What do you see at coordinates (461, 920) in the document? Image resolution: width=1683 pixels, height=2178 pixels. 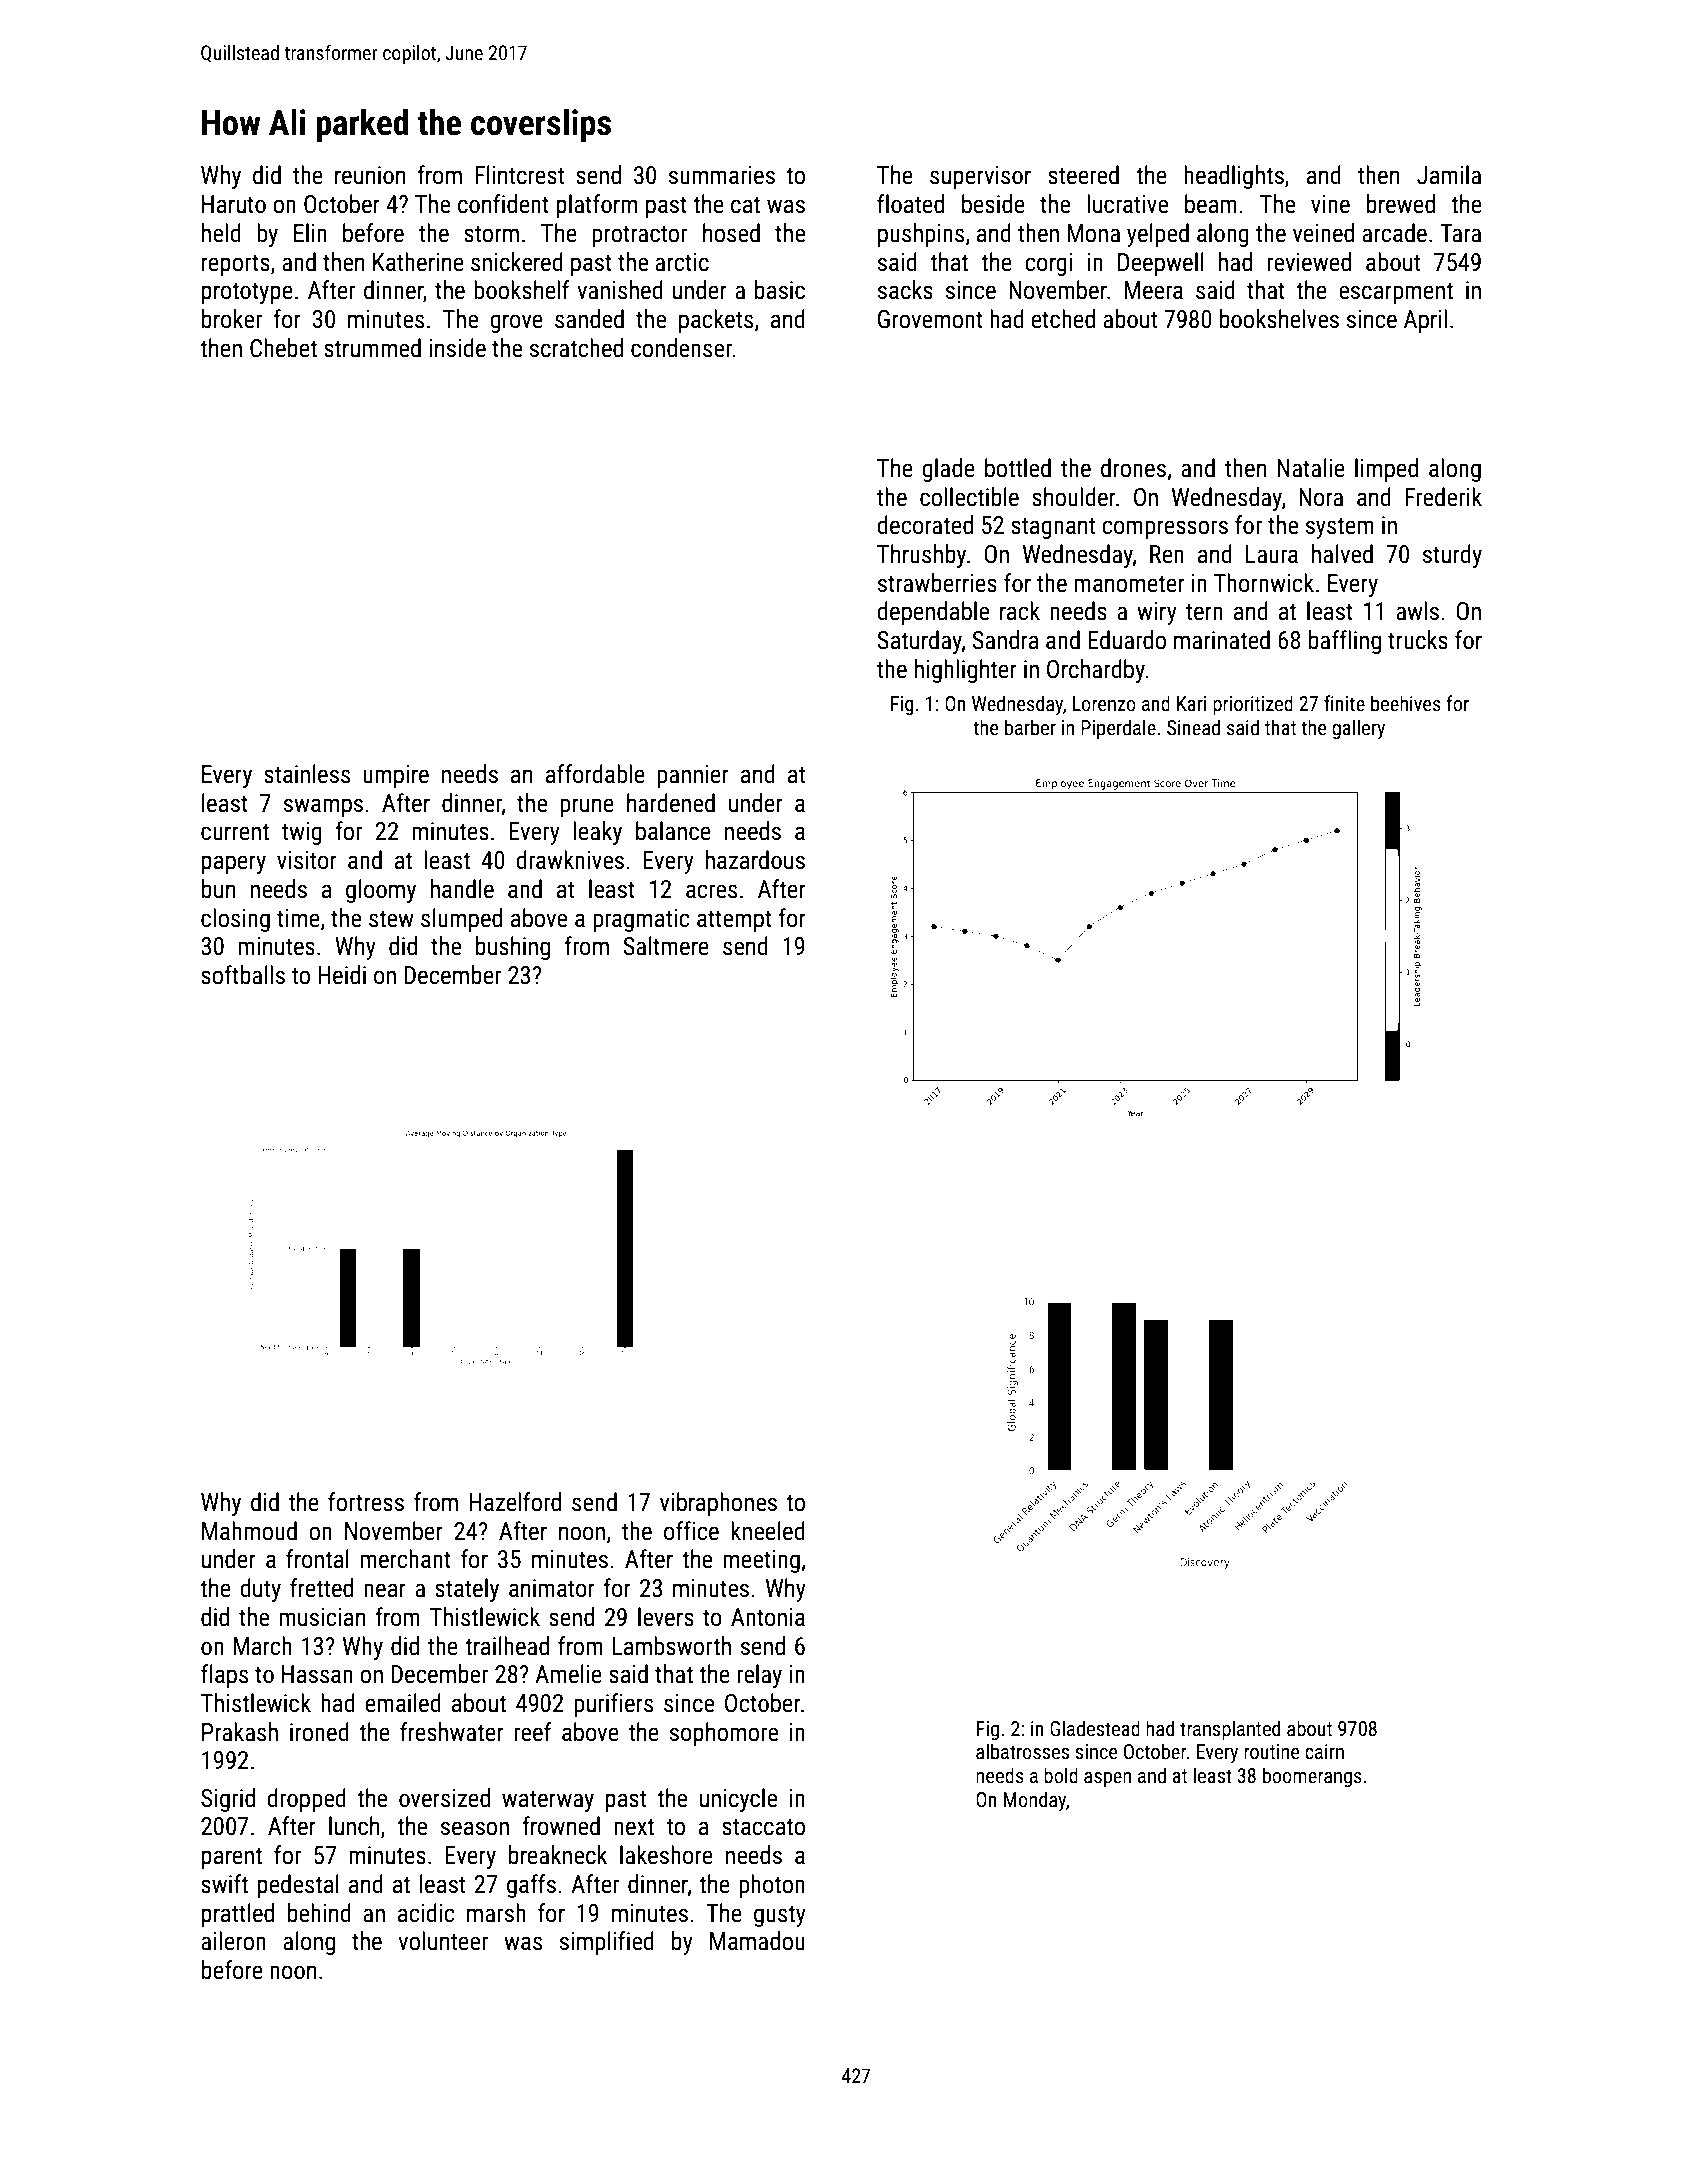 I see `slumped` at bounding box center [461, 920].
